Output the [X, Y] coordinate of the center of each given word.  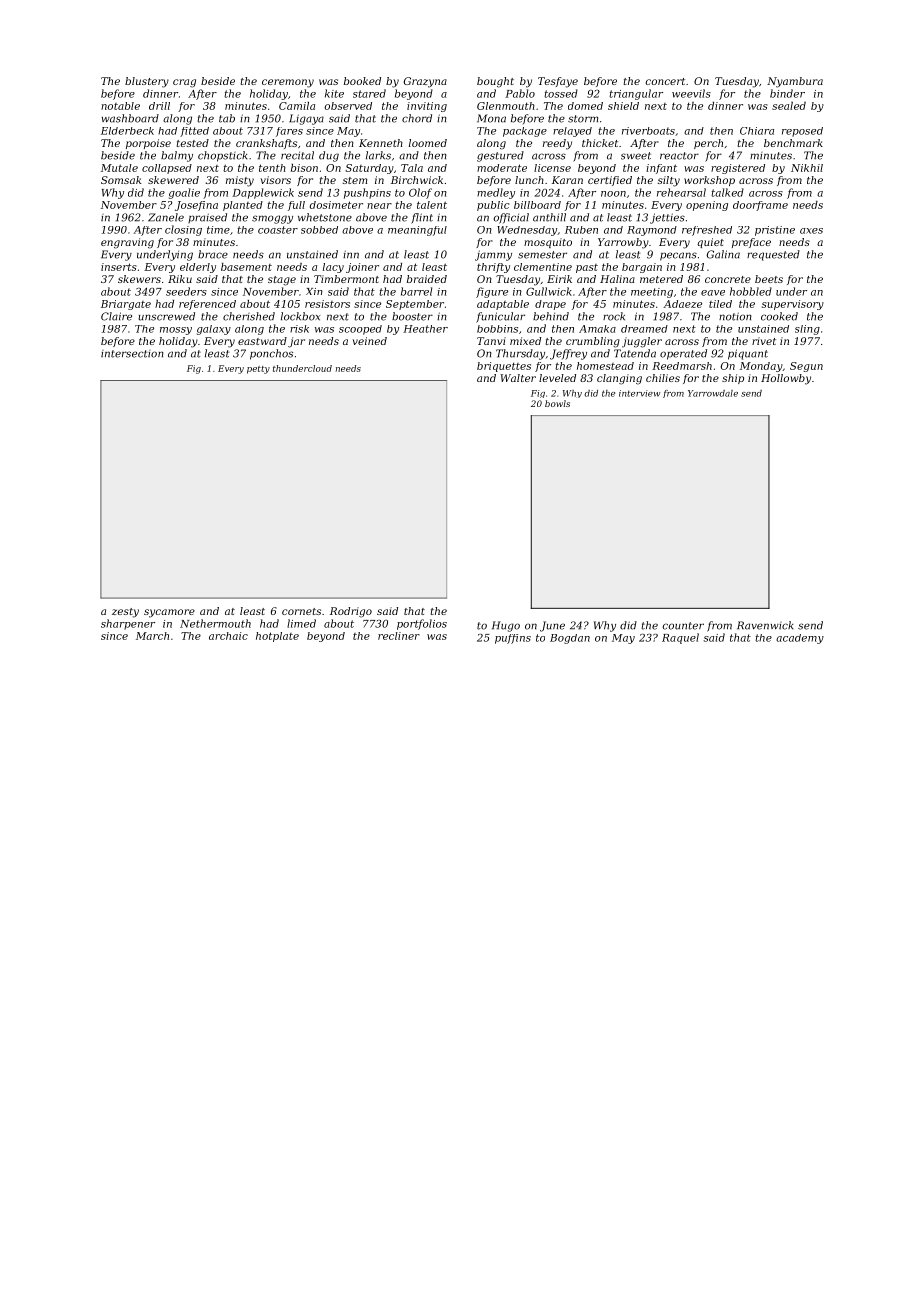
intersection [132, 354]
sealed [789, 106]
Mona [491, 118]
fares [289, 132]
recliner [399, 636]
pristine [775, 231]
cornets [301, 611]
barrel [416, 291]
